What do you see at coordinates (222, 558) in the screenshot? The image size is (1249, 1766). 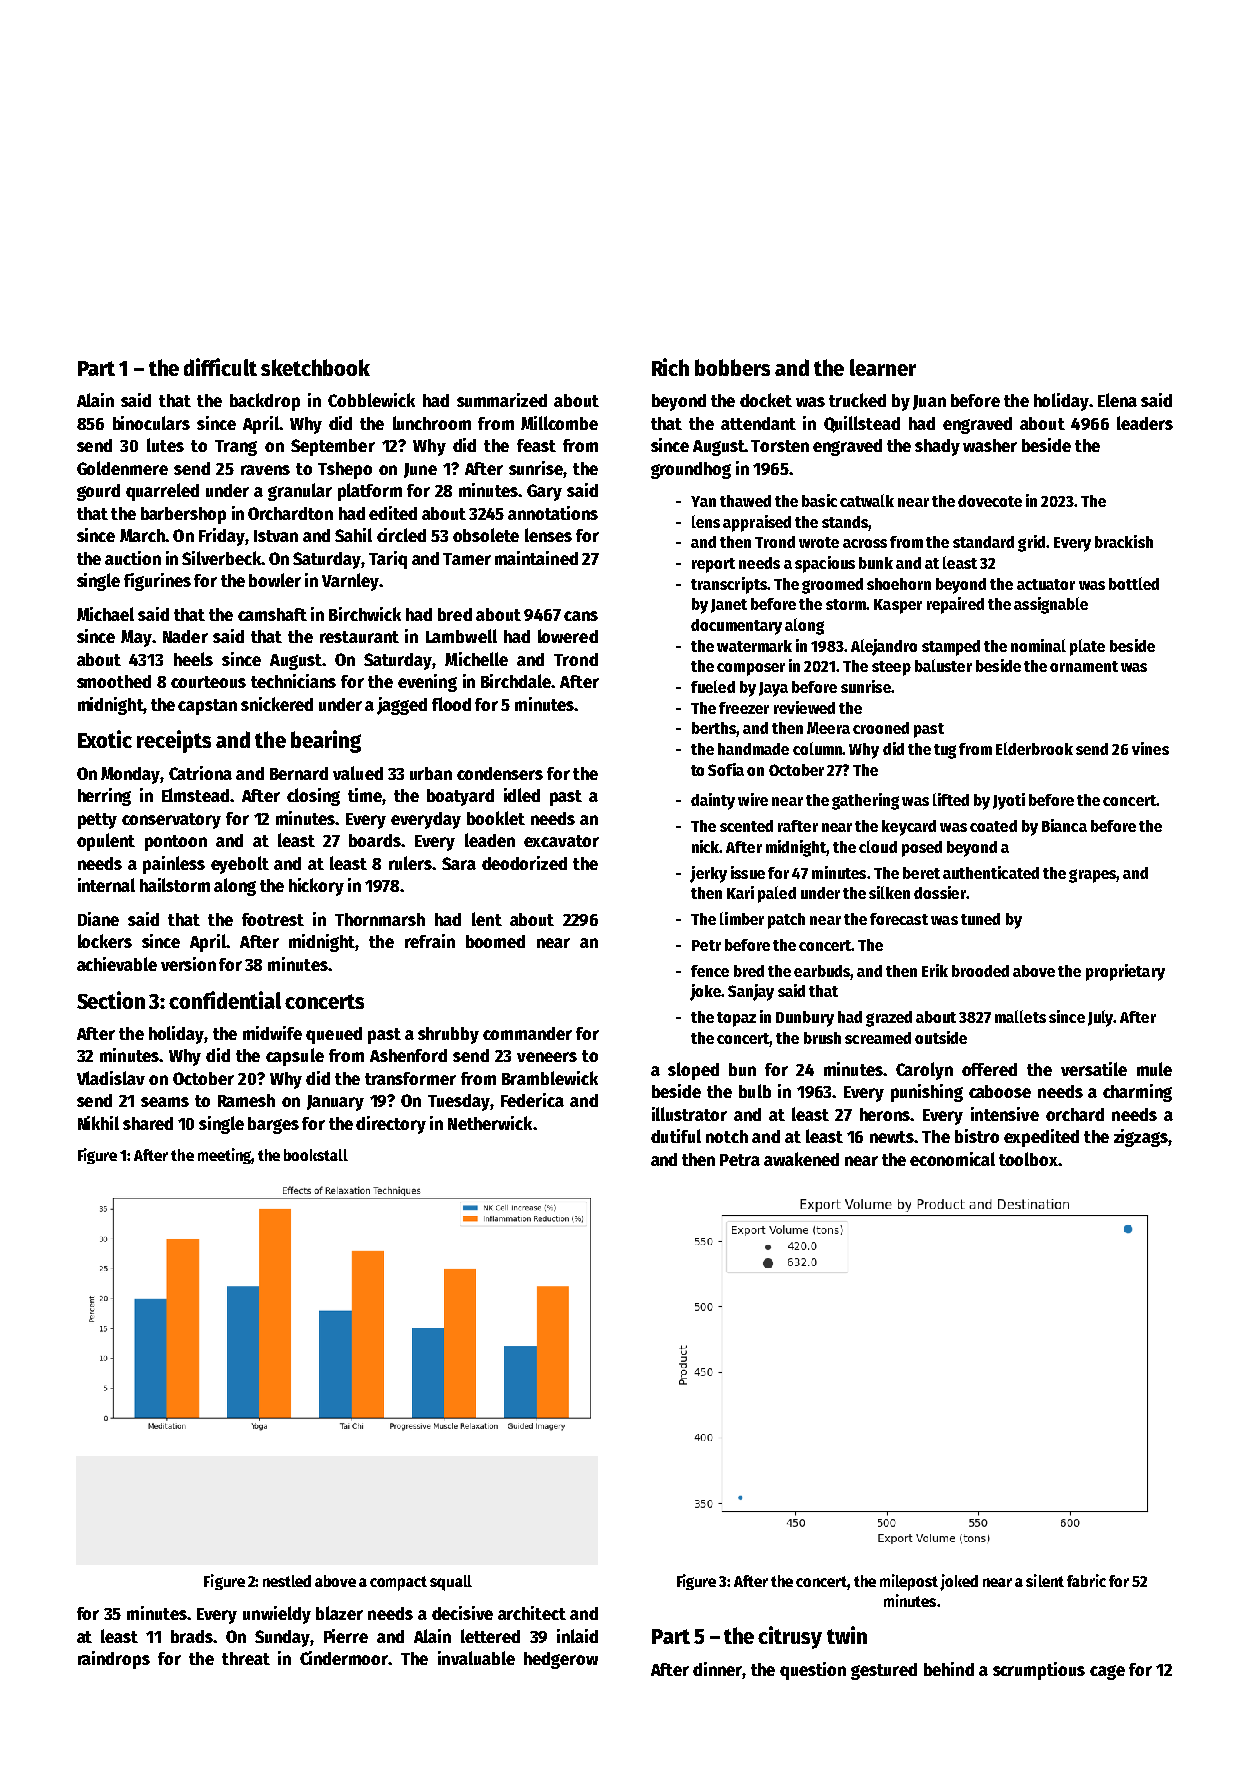 I see `Silverbeck` at bounding box center [222, 558].
